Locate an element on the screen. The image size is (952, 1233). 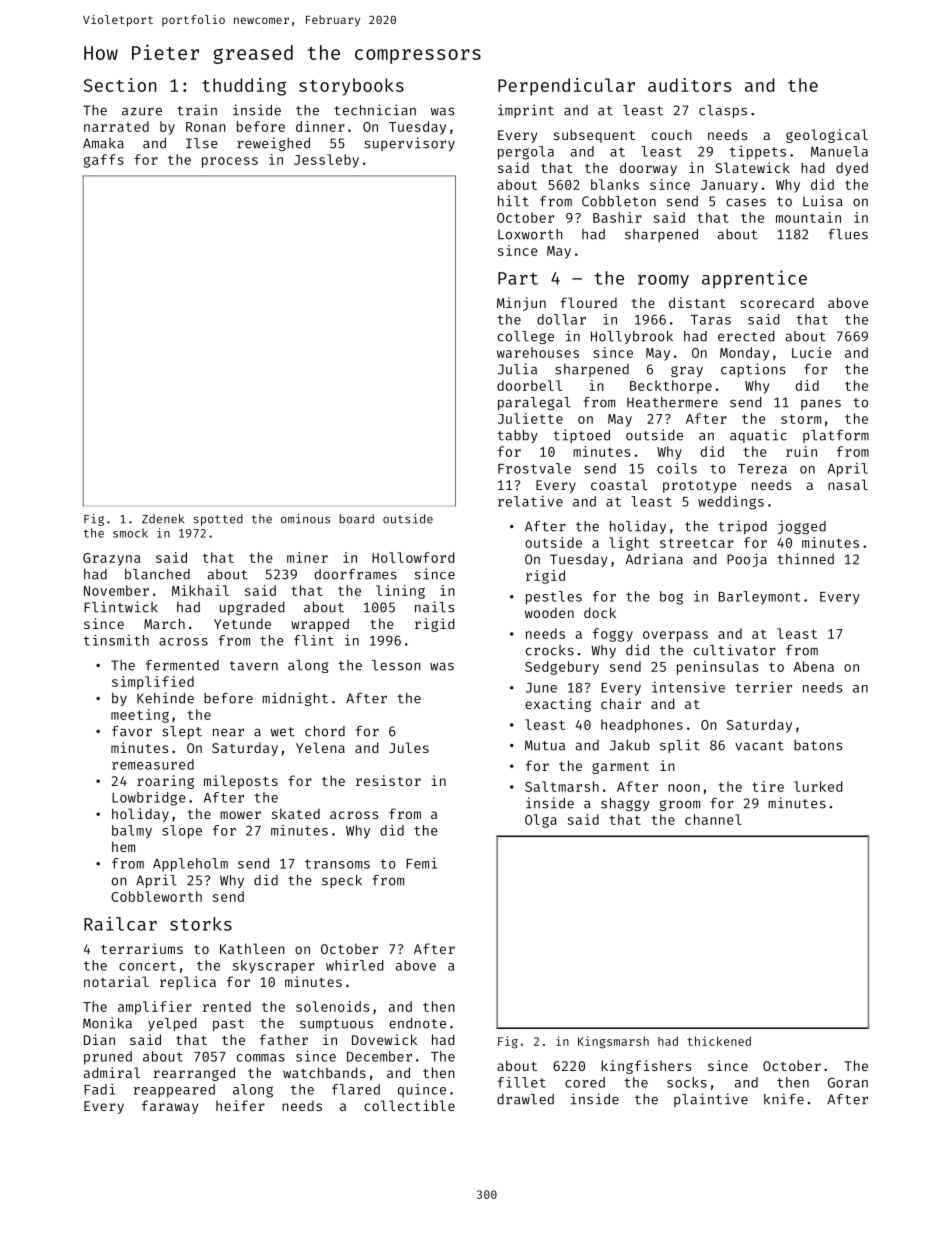
Barleymont is located at coordinates (759, 598).
